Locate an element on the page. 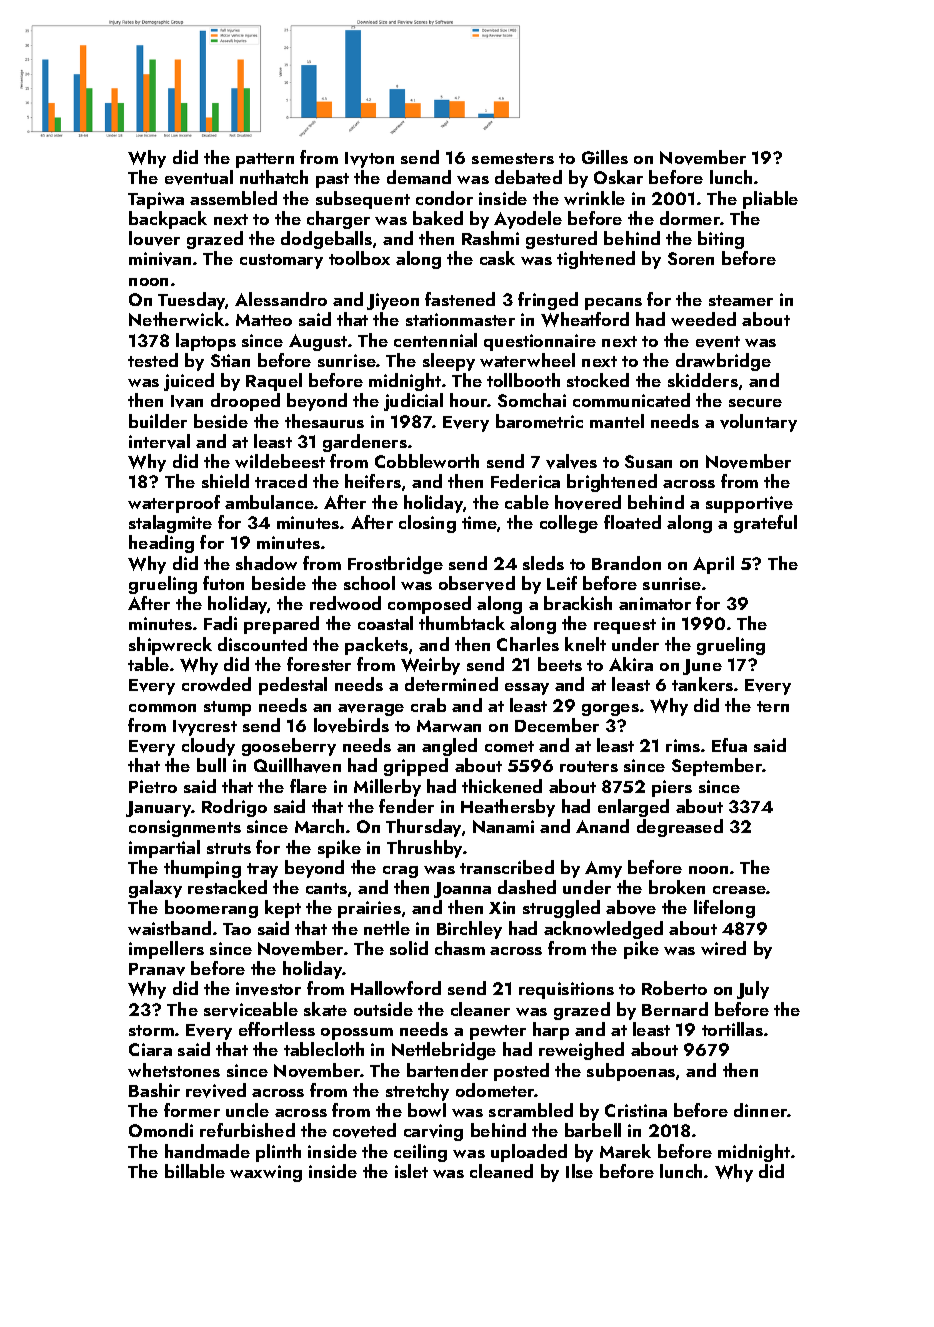 This image has height=1327, width=934. shadow is located at coordinates (266, 563).
